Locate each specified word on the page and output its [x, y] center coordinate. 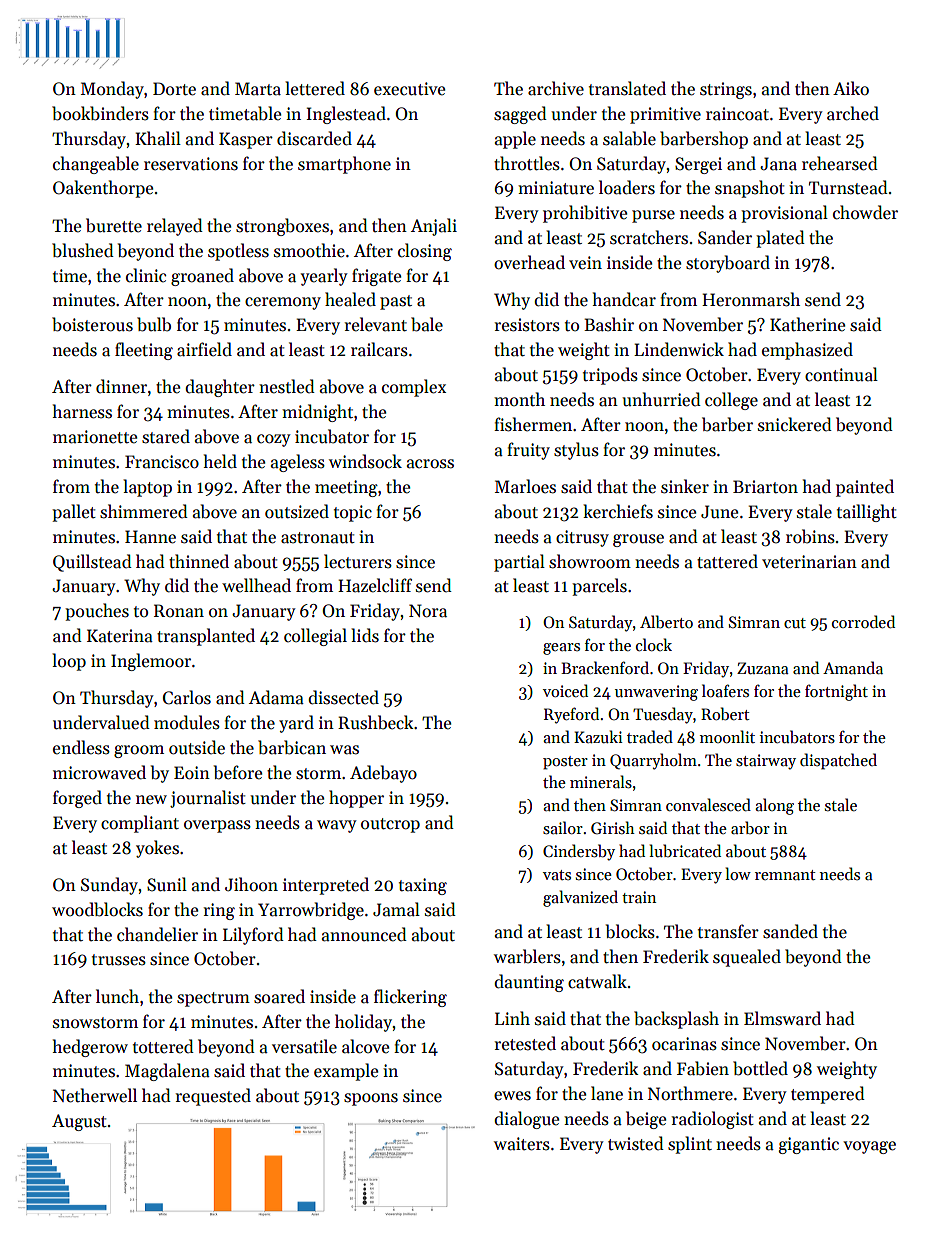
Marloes [525, 486]
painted [865, 488]
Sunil [167, 884]
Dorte [174, 89]
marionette [95, 437]
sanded [790, 931]
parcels [599, 587]
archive [556, 88]
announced [364, 934]
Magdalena [167, 1072]
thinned [199, 561]
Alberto [666, 622]
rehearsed [840, 163]
